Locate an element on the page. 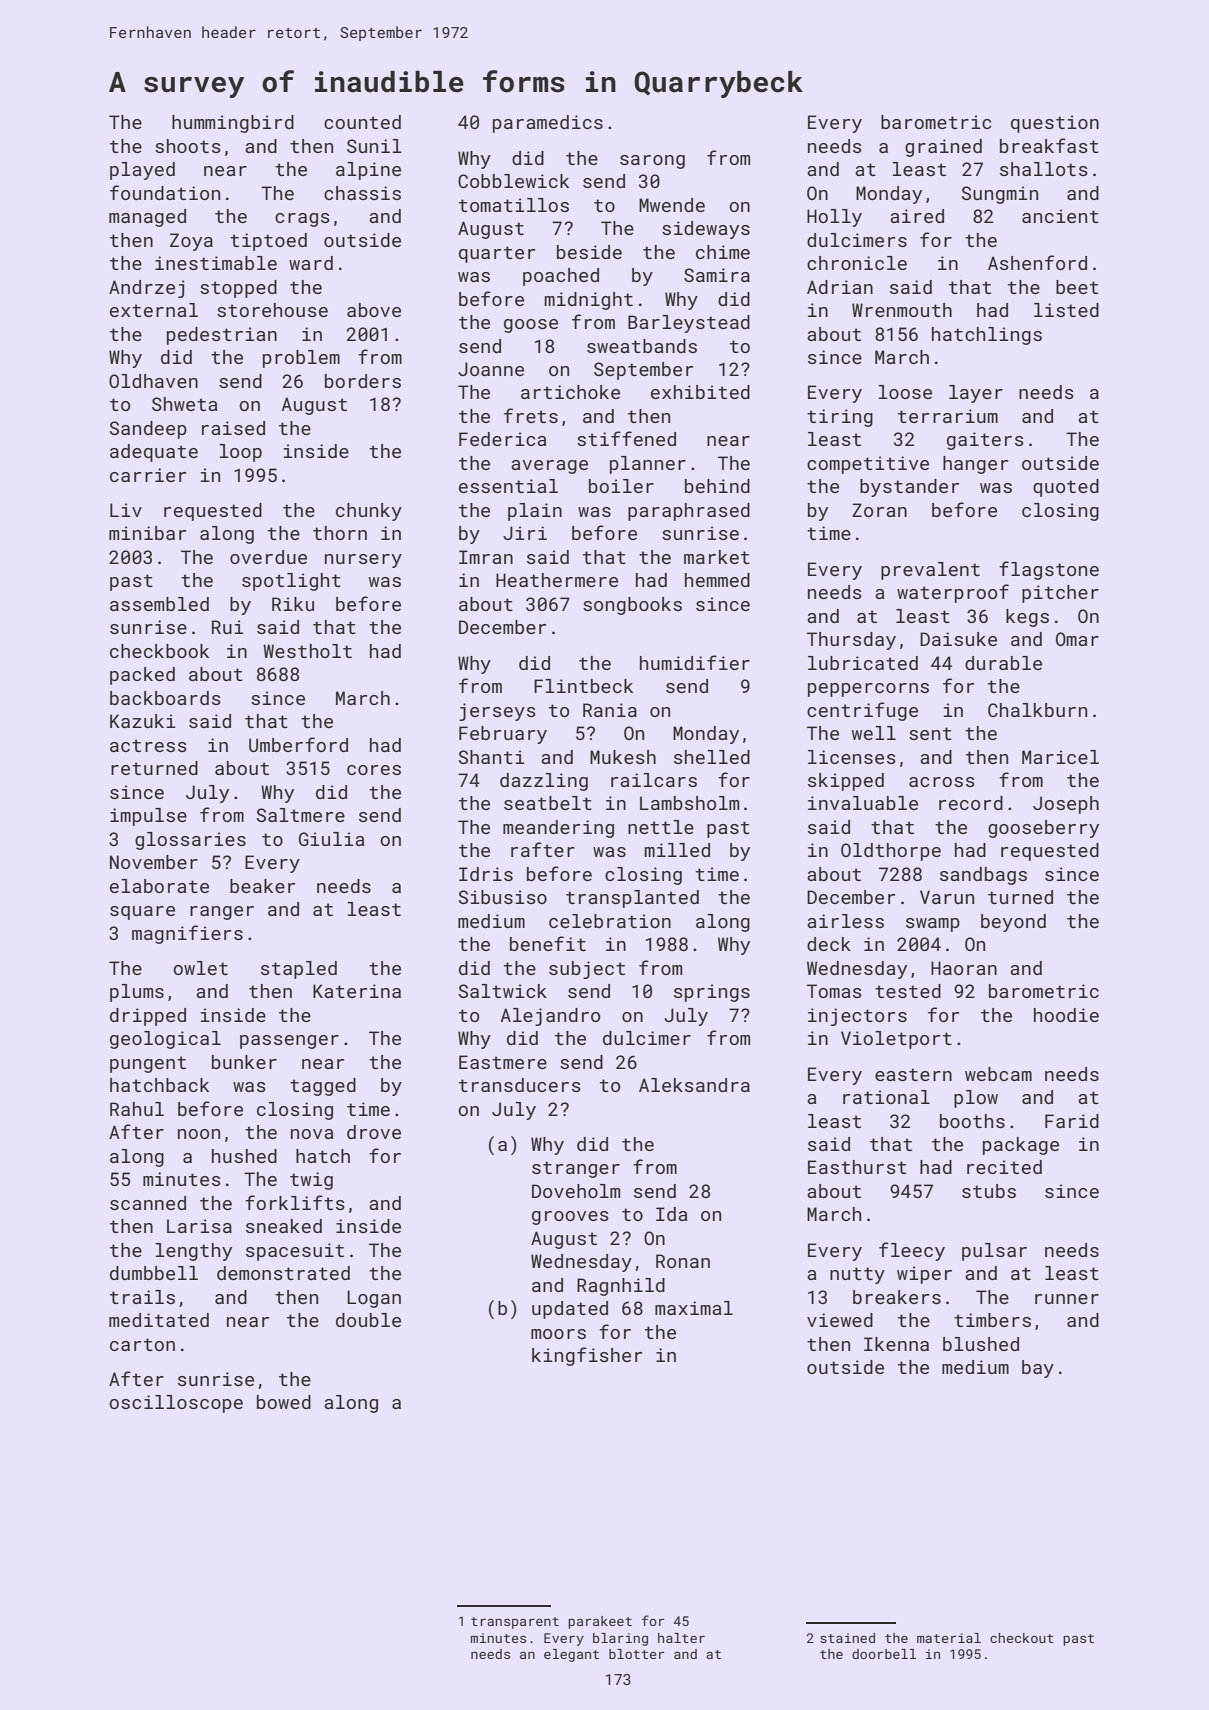 This image has width=1209, height=1710. dumbbell is located at coordinates (154, 1273).
